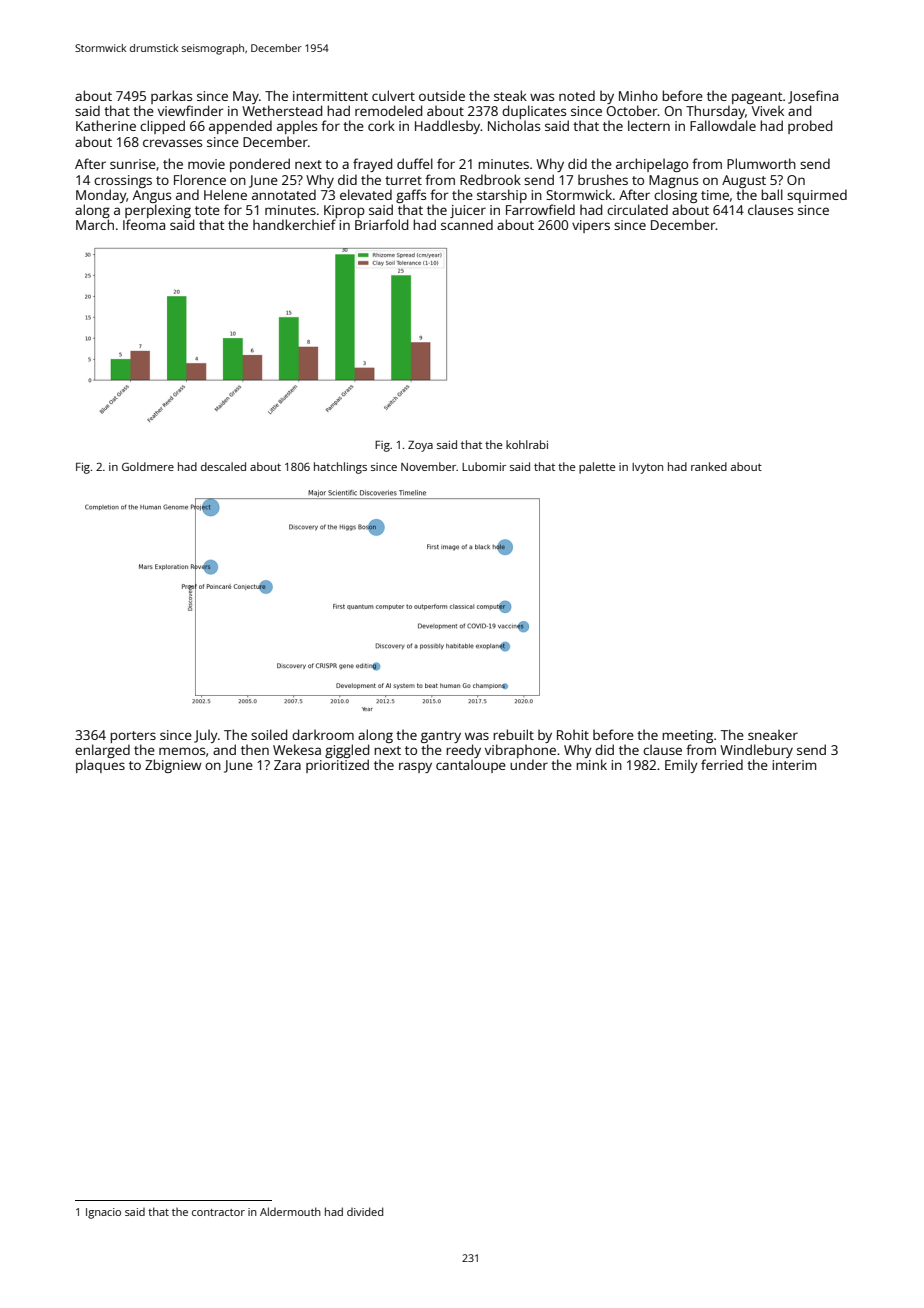 This document has width=924, height=1308. What do you see at coordinates (218, 1212) in the document?
I see `contractor` at bounding box center [218, 1212].
